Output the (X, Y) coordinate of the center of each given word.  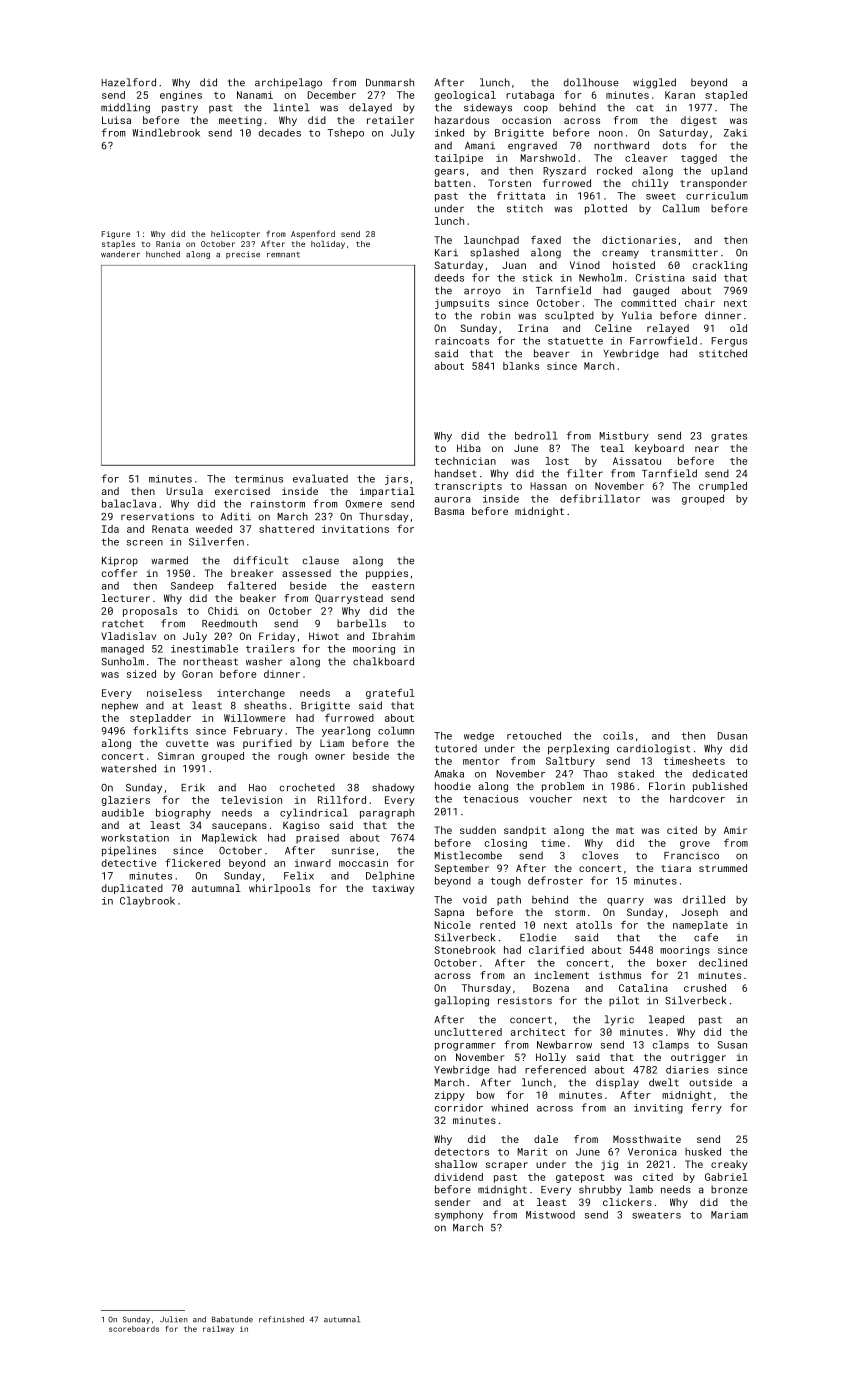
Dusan (732, 736)
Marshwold (548, 158)
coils (618, 735)
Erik (193, 787)
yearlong (346, 731)
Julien (174, 1319)
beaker (258, 598)
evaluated (320, 478)
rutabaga (530, 96)
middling (125, 108)
